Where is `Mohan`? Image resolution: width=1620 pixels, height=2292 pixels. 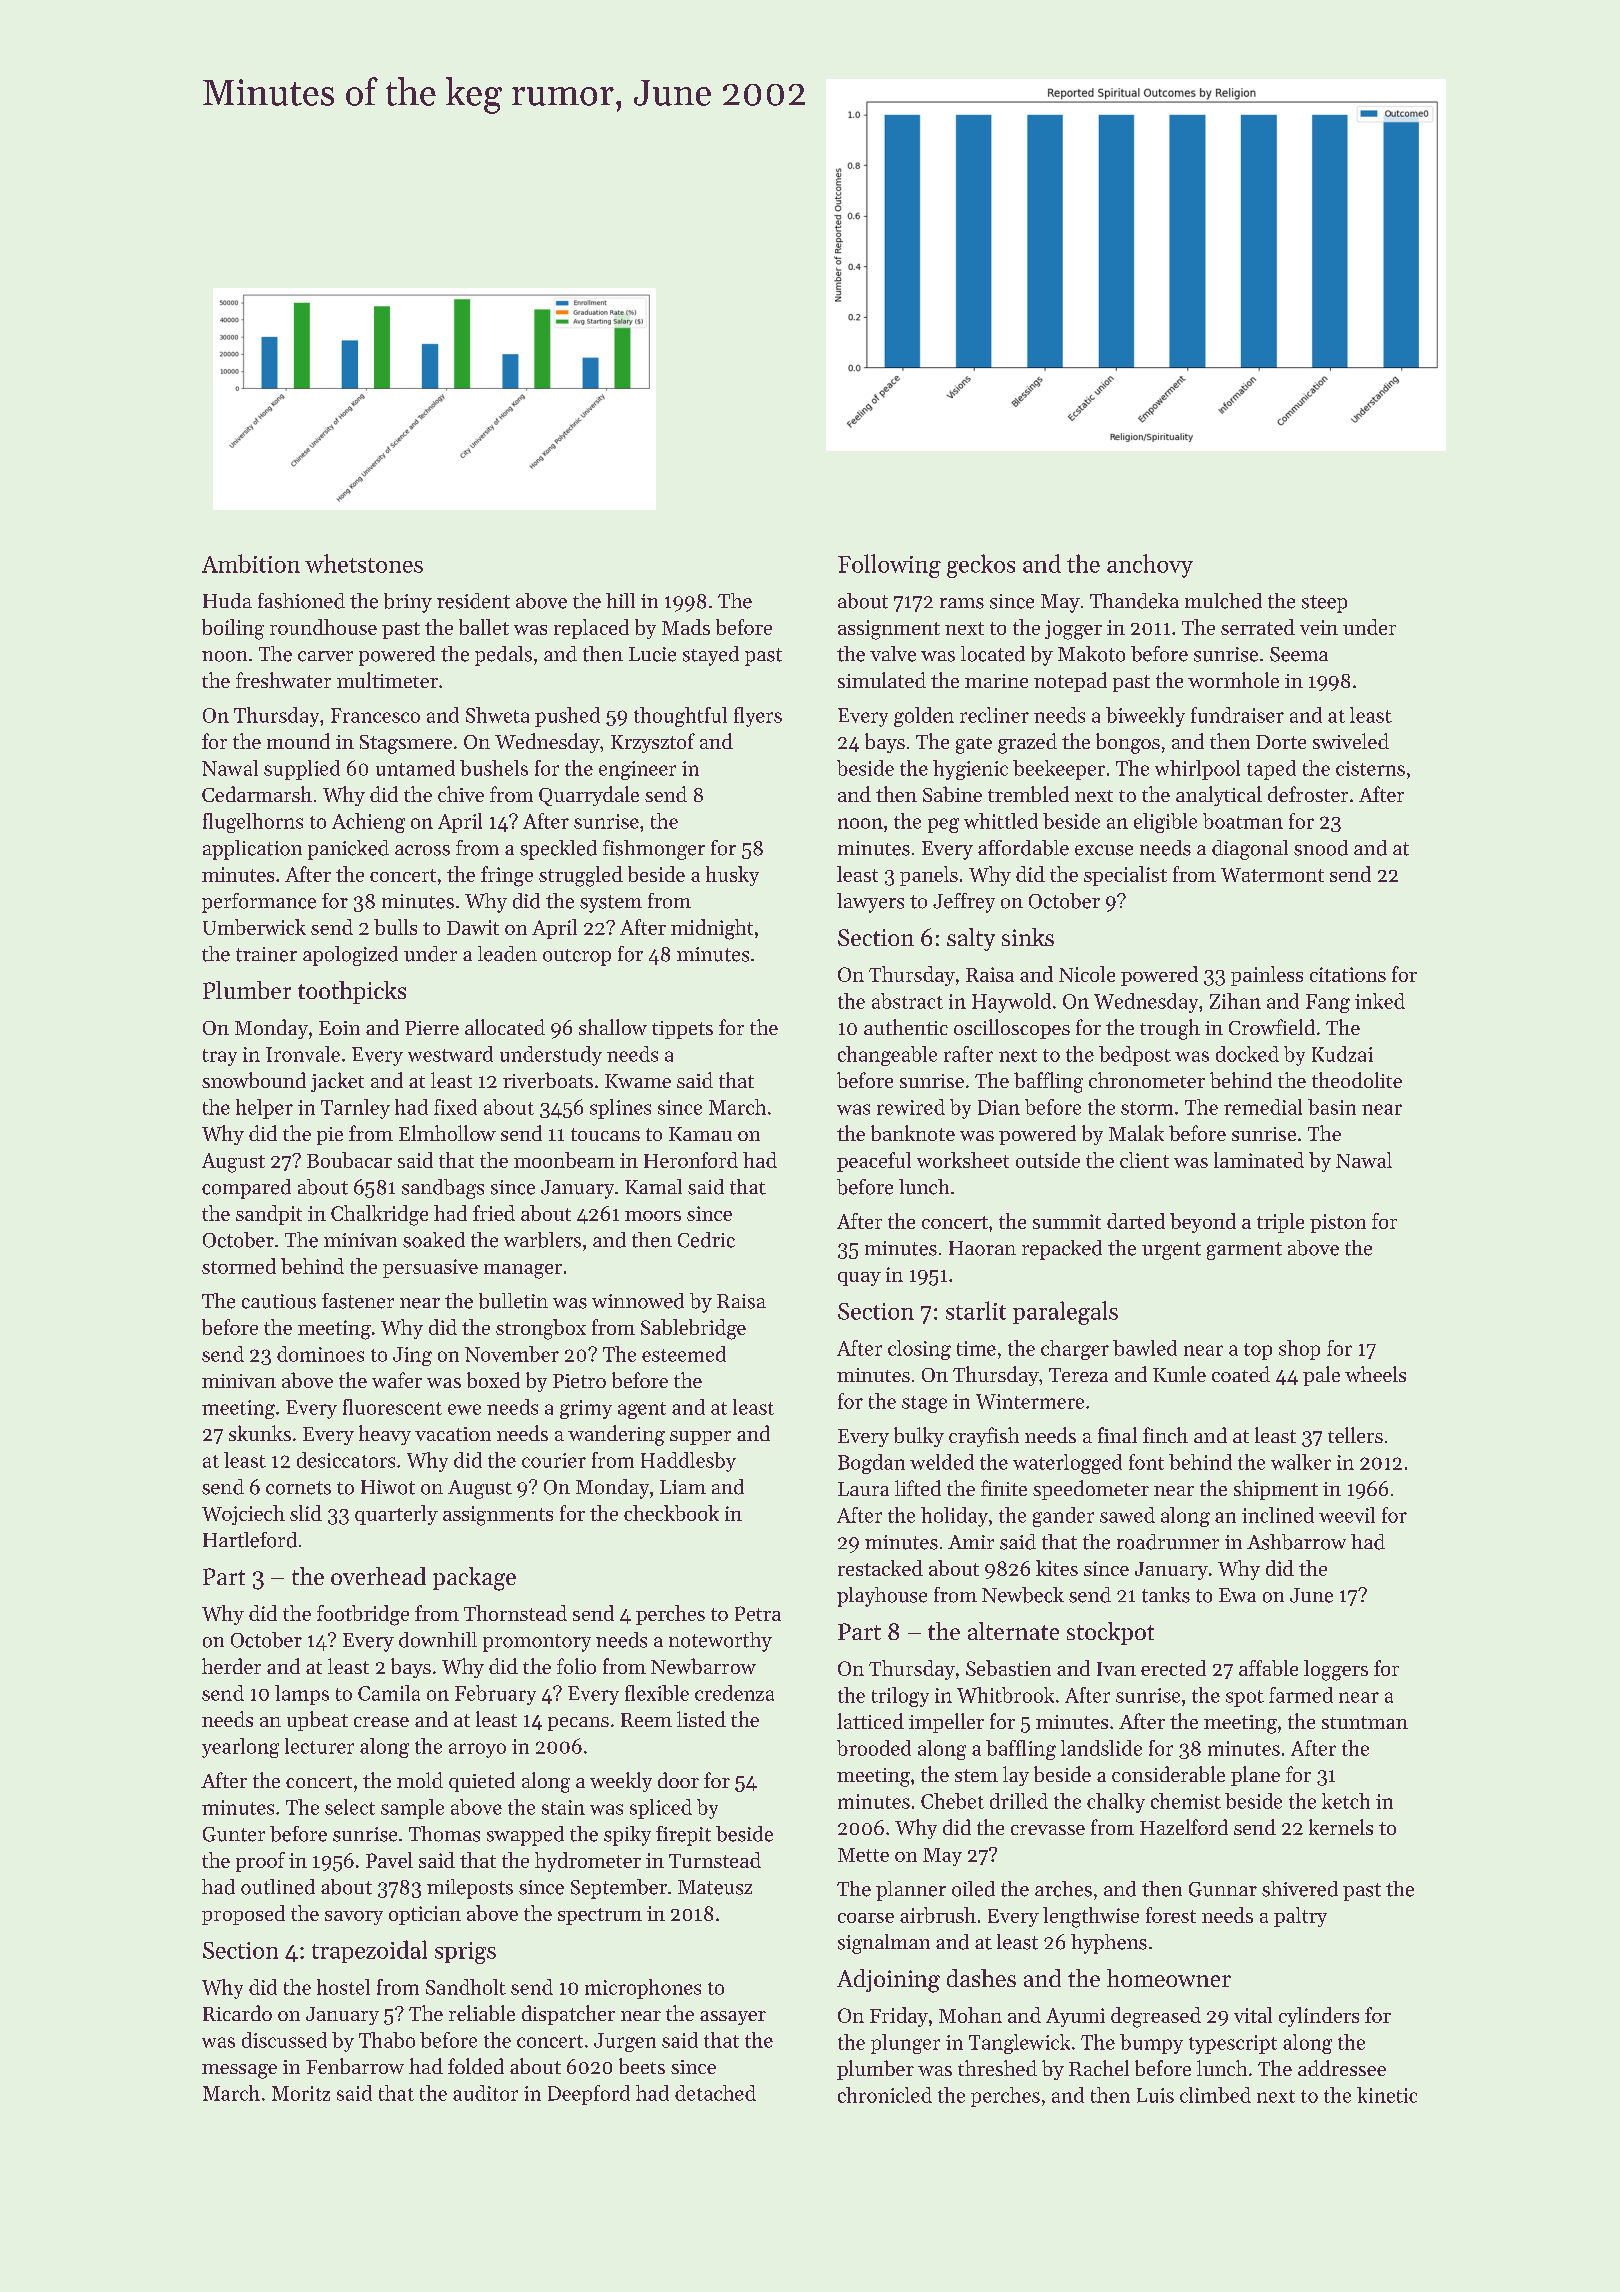
Mohan is located at coordinates (970, 2015).
